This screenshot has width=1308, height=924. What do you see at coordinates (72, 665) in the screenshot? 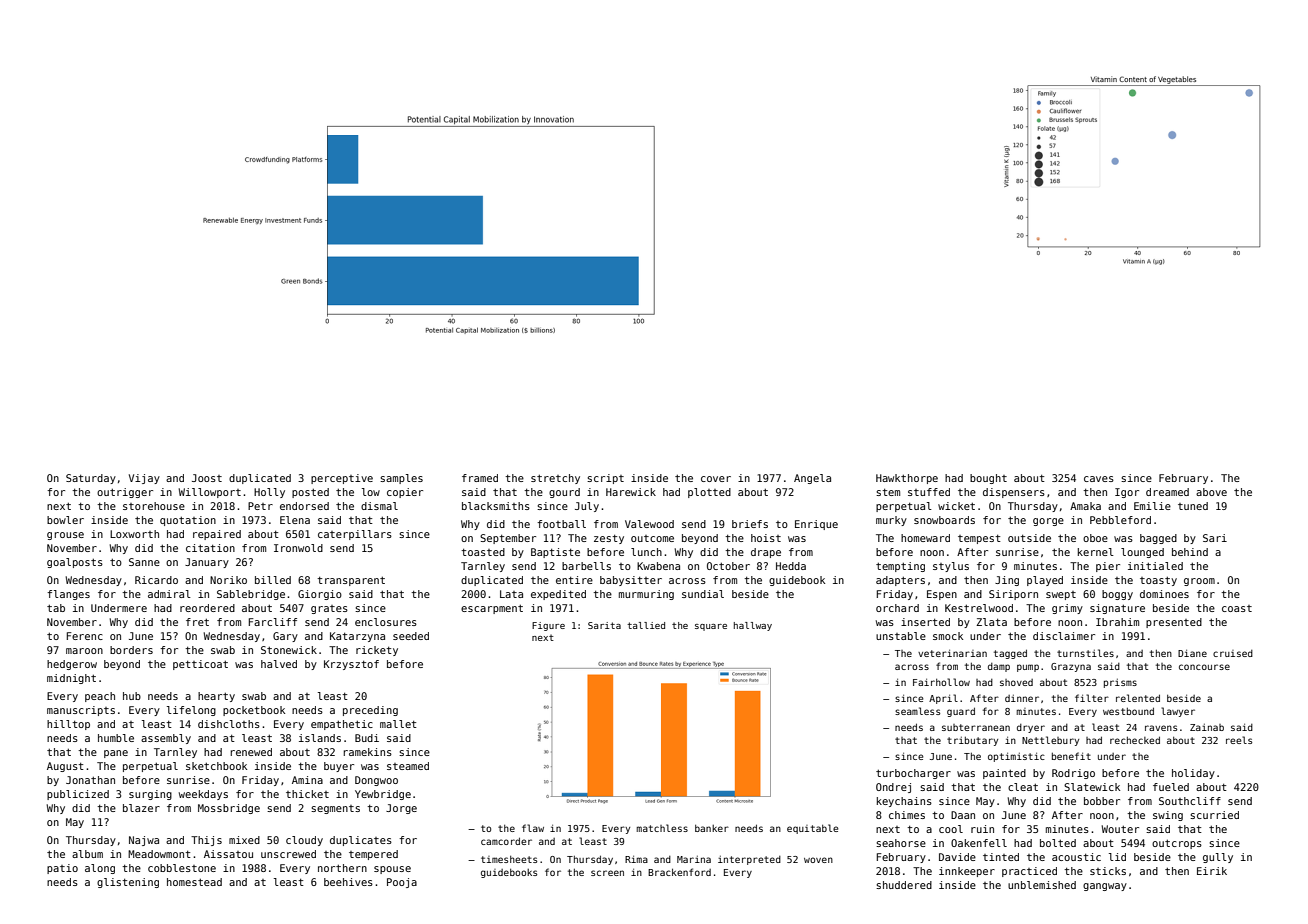
I see `hedgerow` at bounding box center [72, 665].
